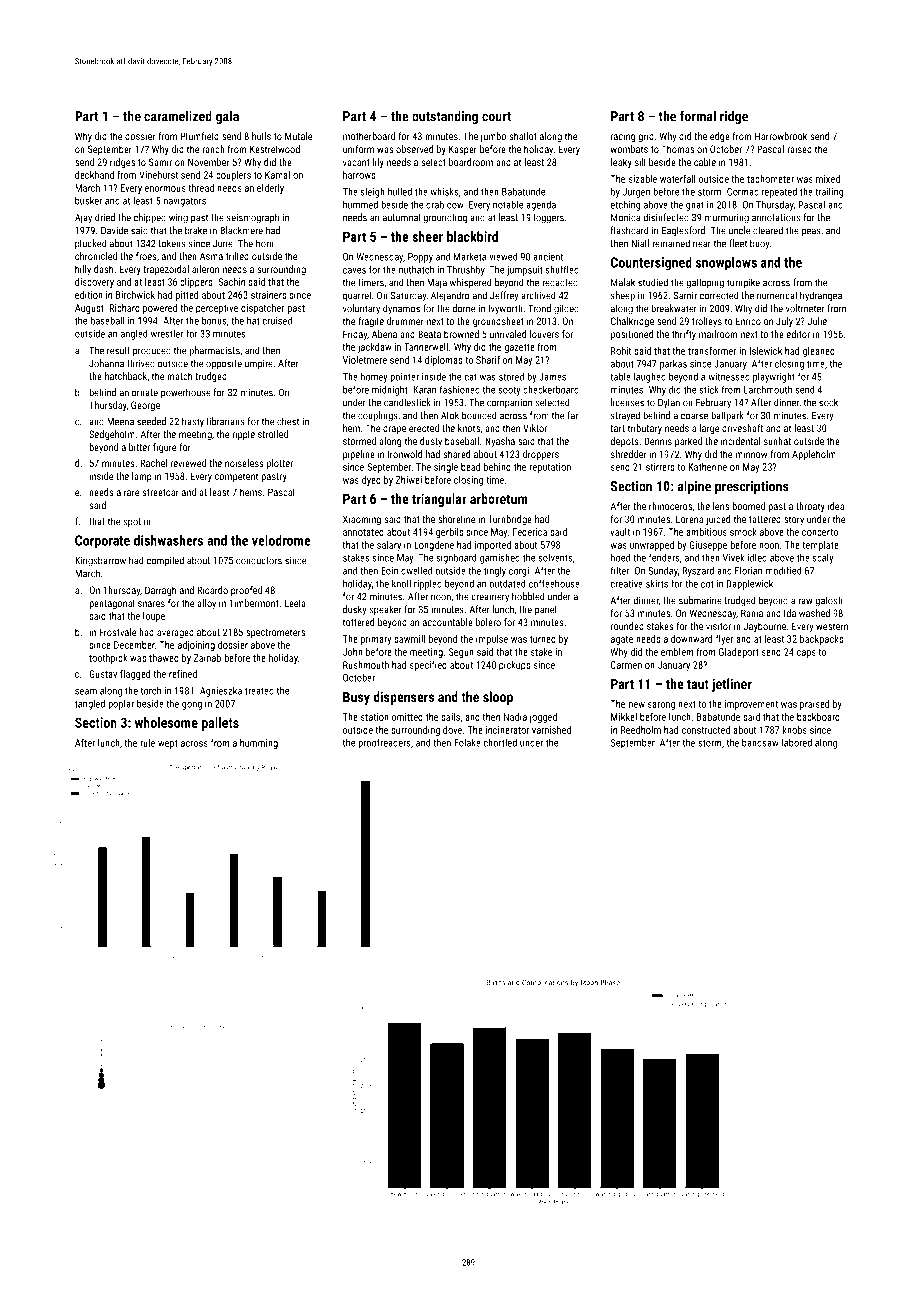 Image resolution: width=924 pixels, height=1308 pixels. Describe the element at coordinates (496, 117) in the screenshot. I see `court` at that location.
